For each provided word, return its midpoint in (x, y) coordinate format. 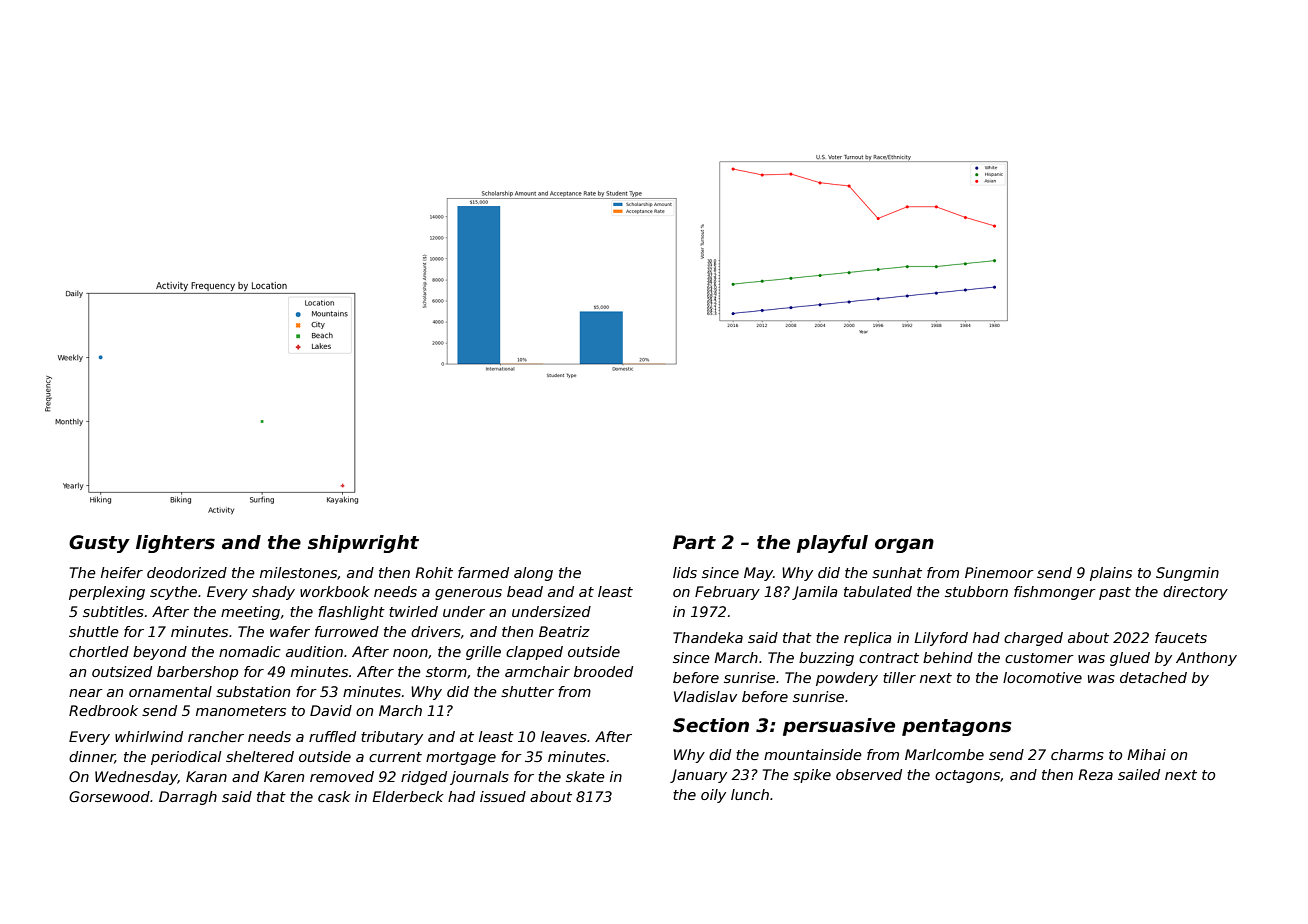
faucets (1181, 637)
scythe (173, 593)
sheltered (260, 756)
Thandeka (708, 637)
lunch (750, 794)
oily (713, 796)
